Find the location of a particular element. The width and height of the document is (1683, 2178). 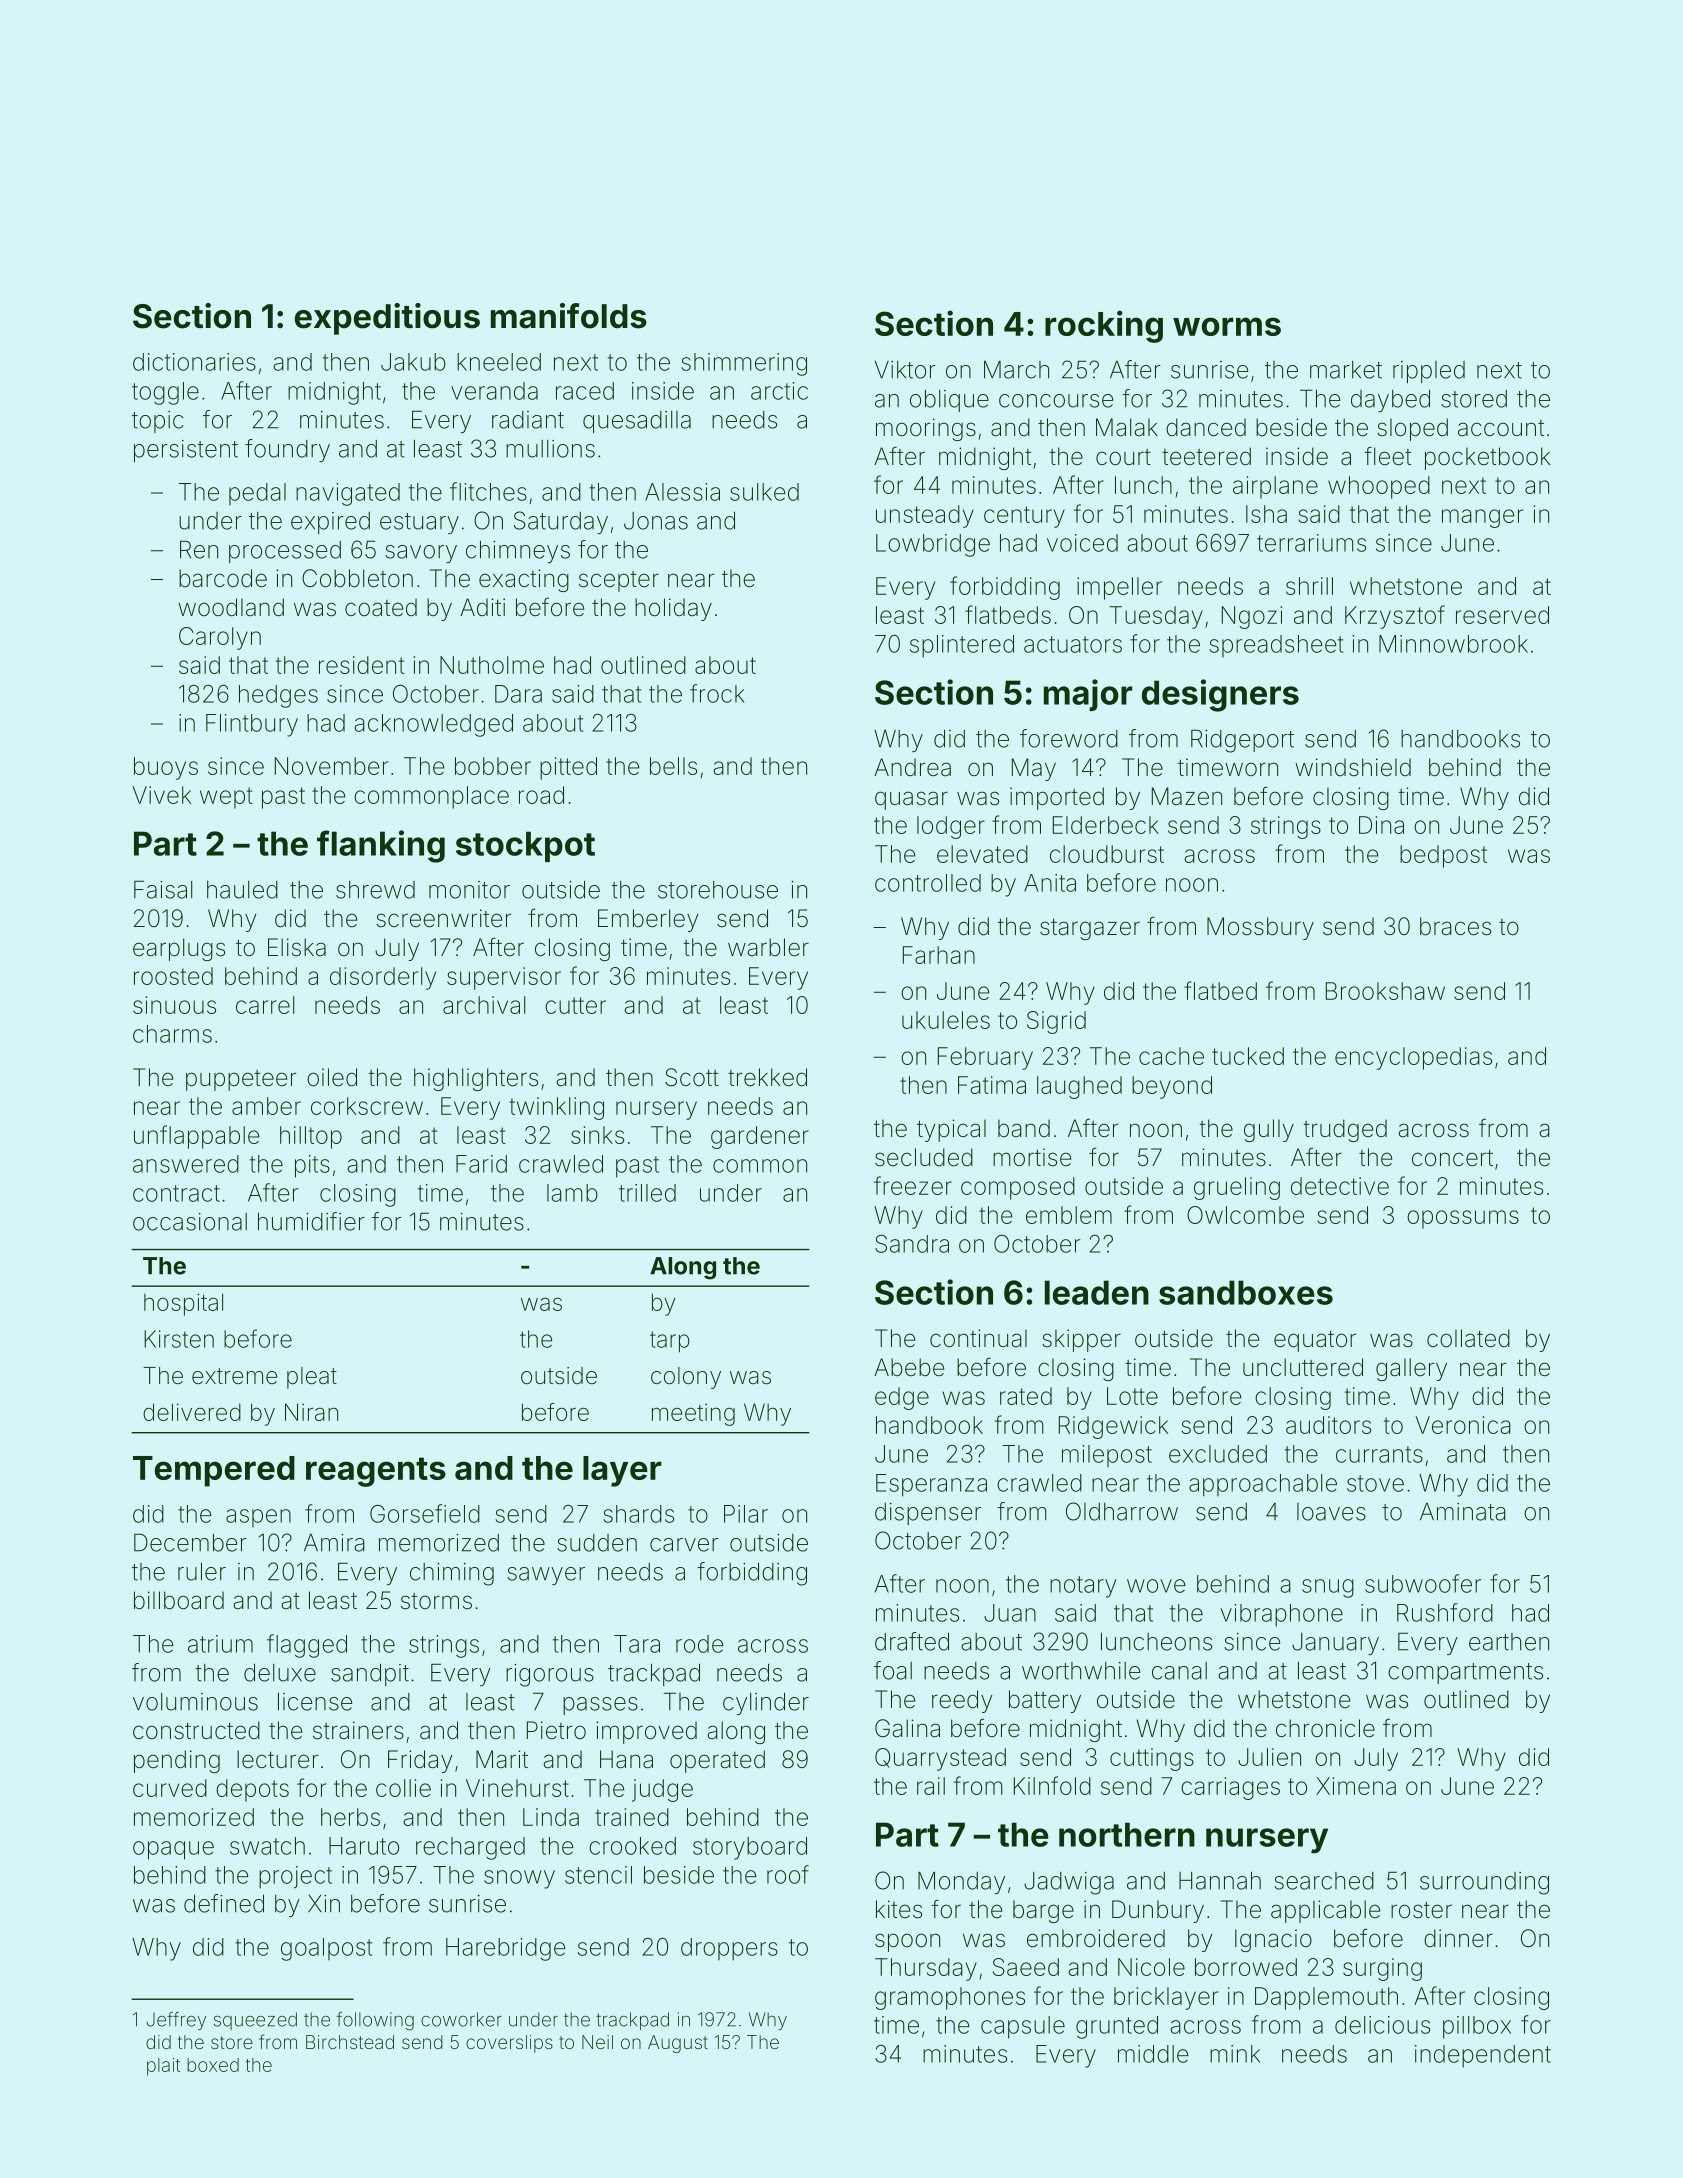

manifolds is located at coordinates (569, 316).
